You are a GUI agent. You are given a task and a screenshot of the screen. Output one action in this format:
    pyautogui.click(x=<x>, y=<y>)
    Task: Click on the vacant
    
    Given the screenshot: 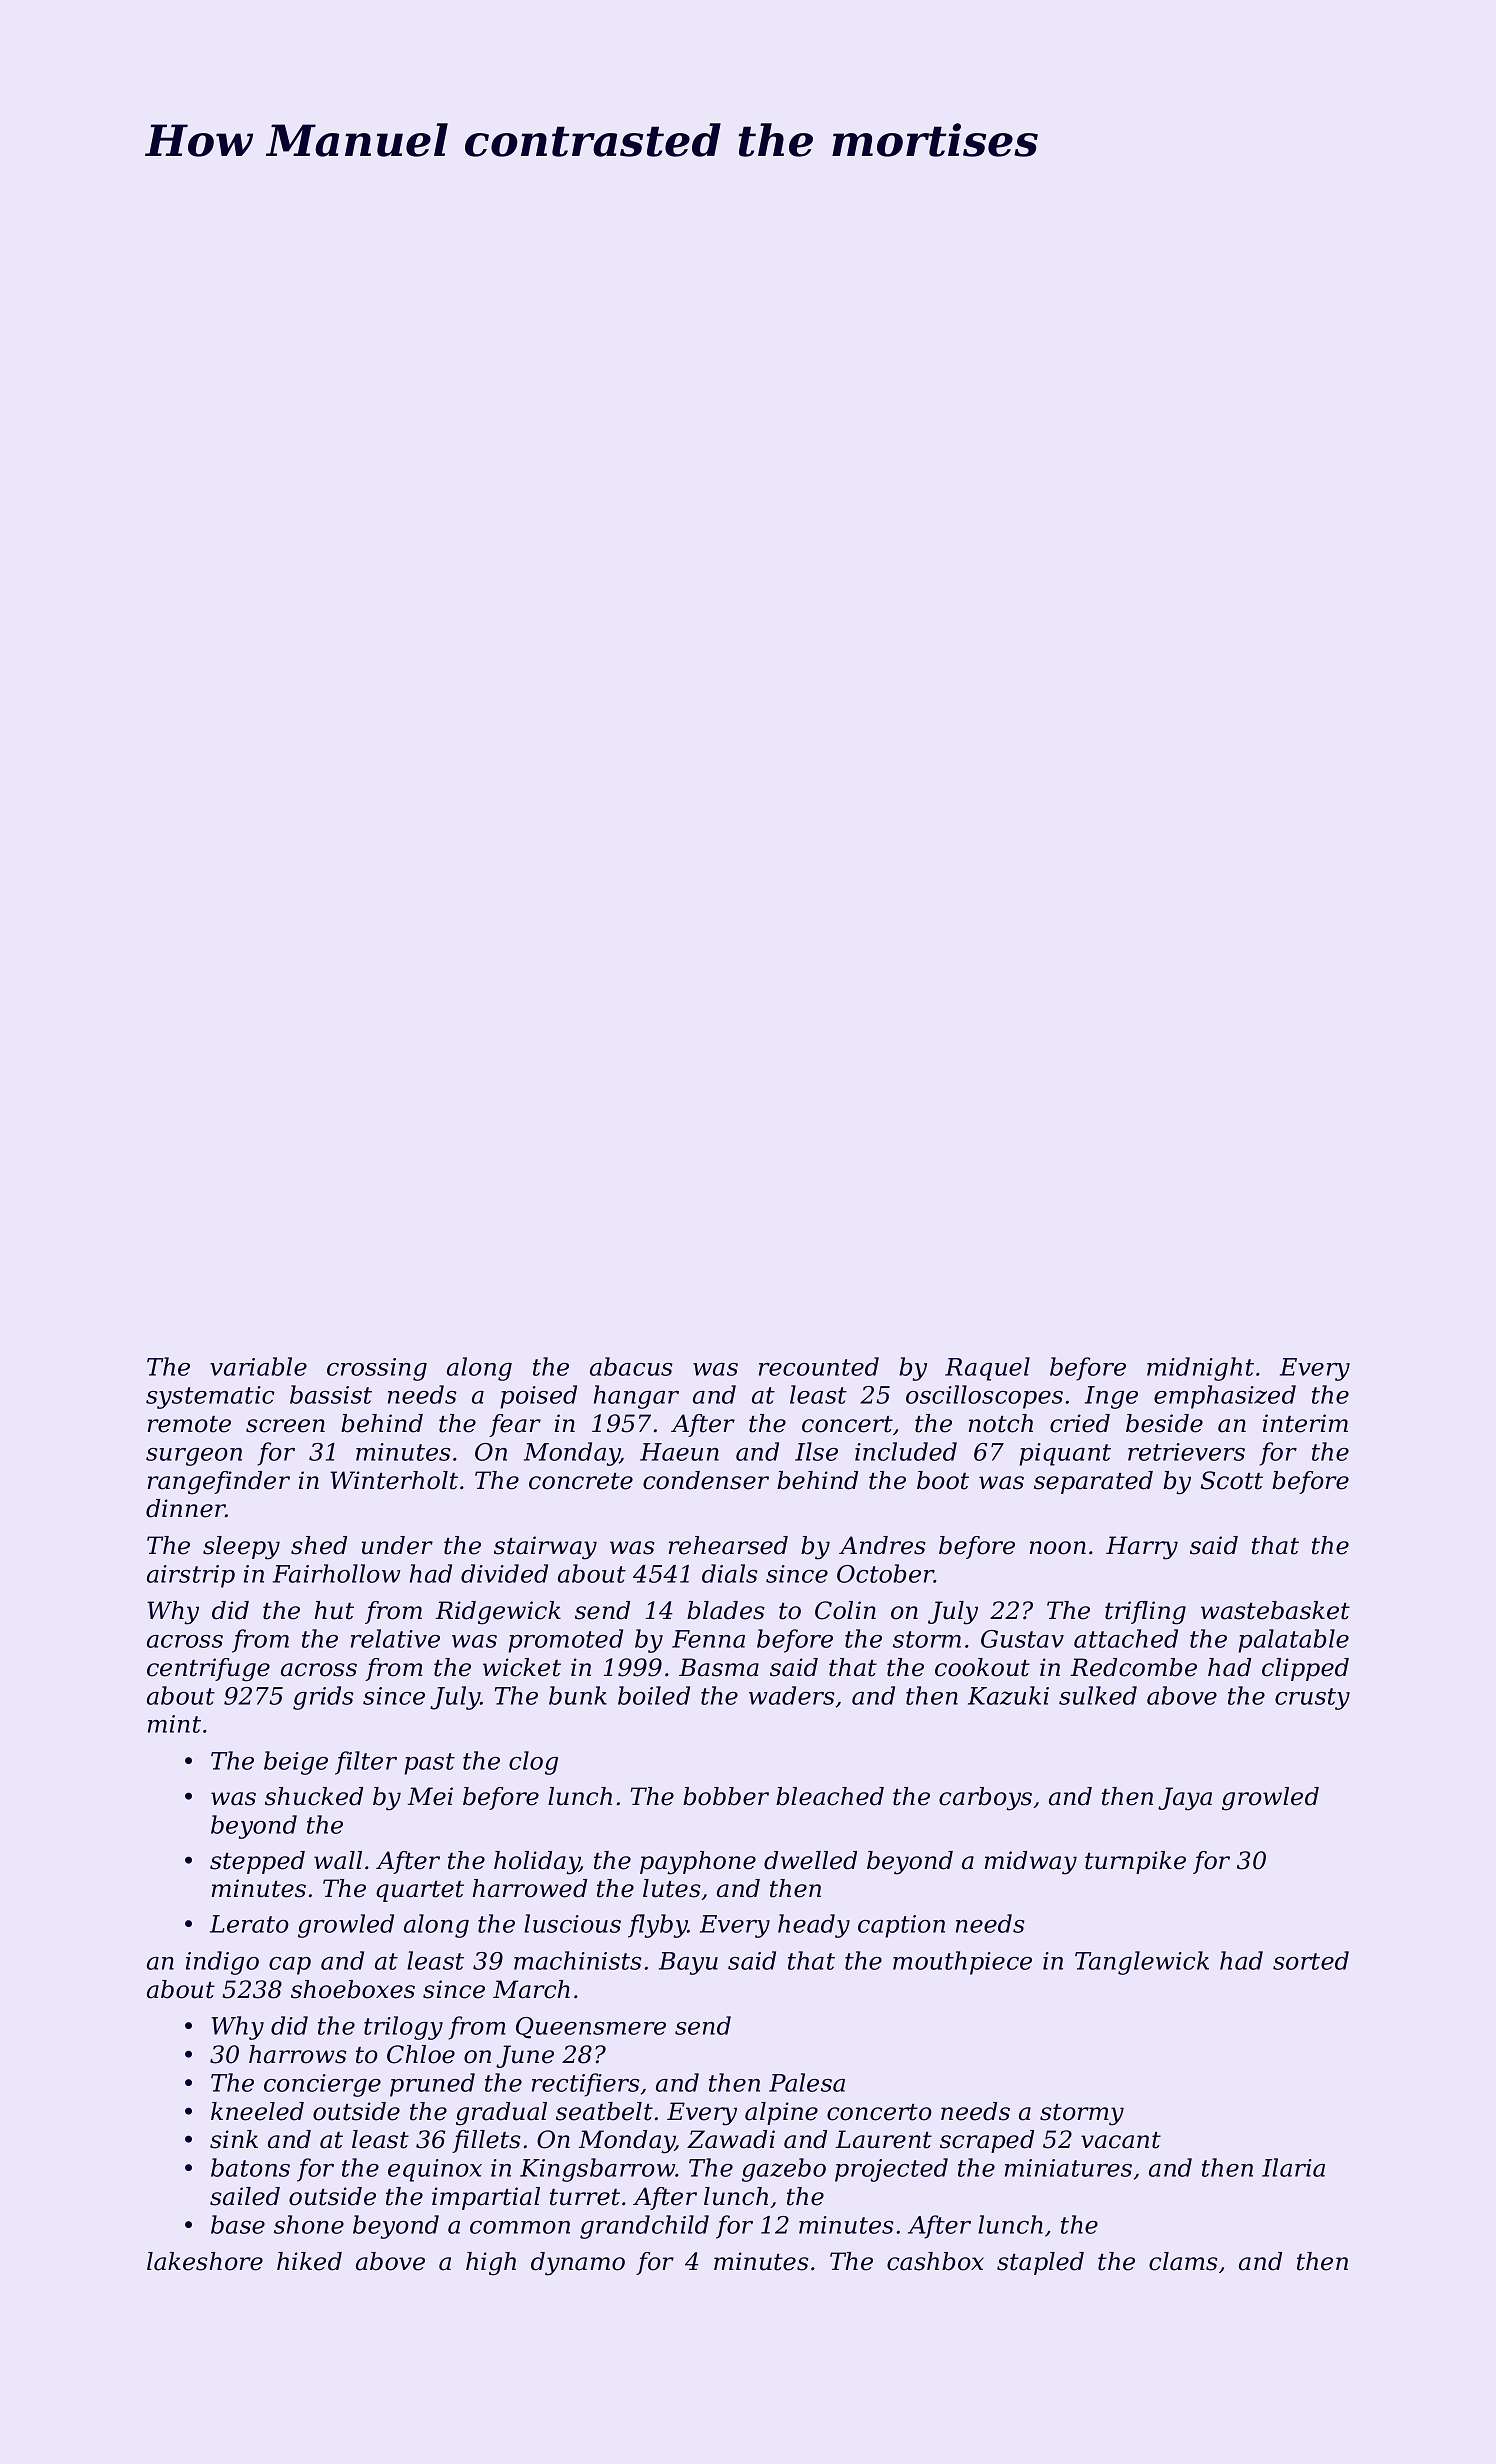 What is the action you would take?
    pyautogui.click(x=1121, y=2140)
